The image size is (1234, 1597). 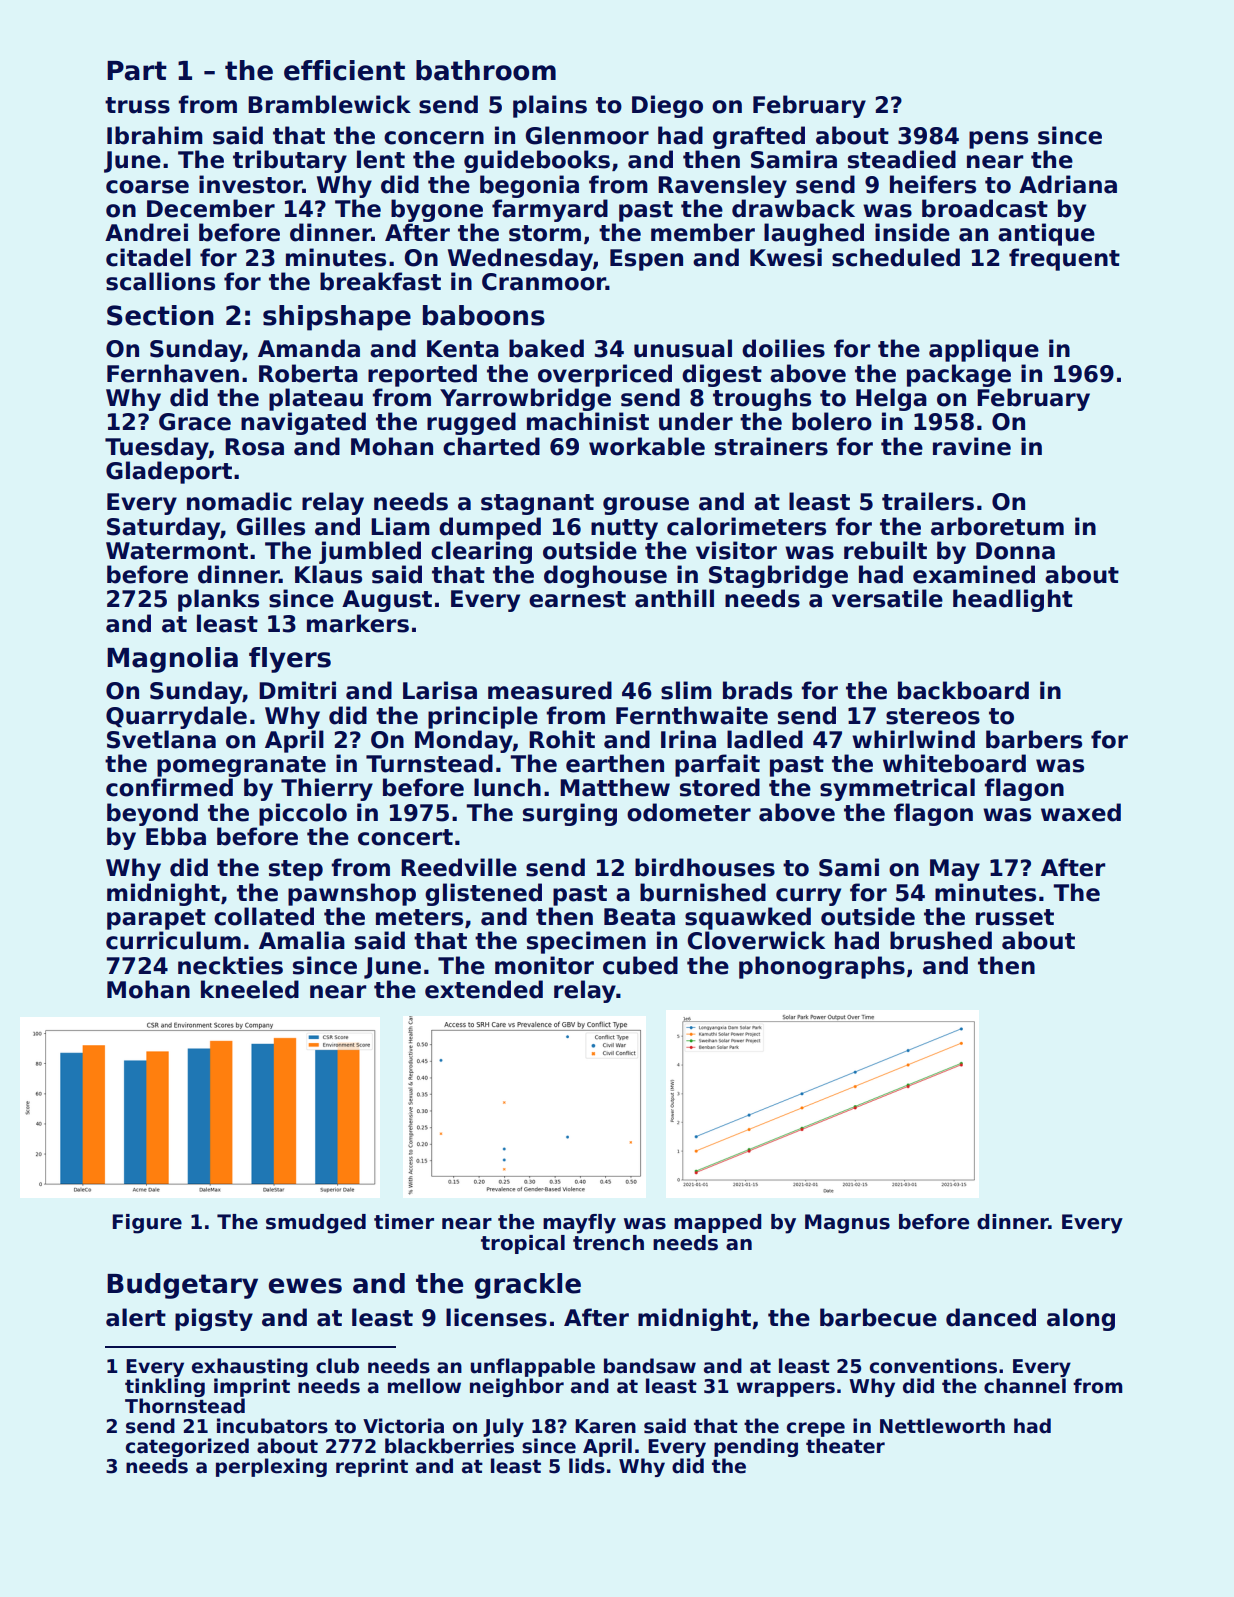 I want to click on mapped, so click(x=718, y=1223).
